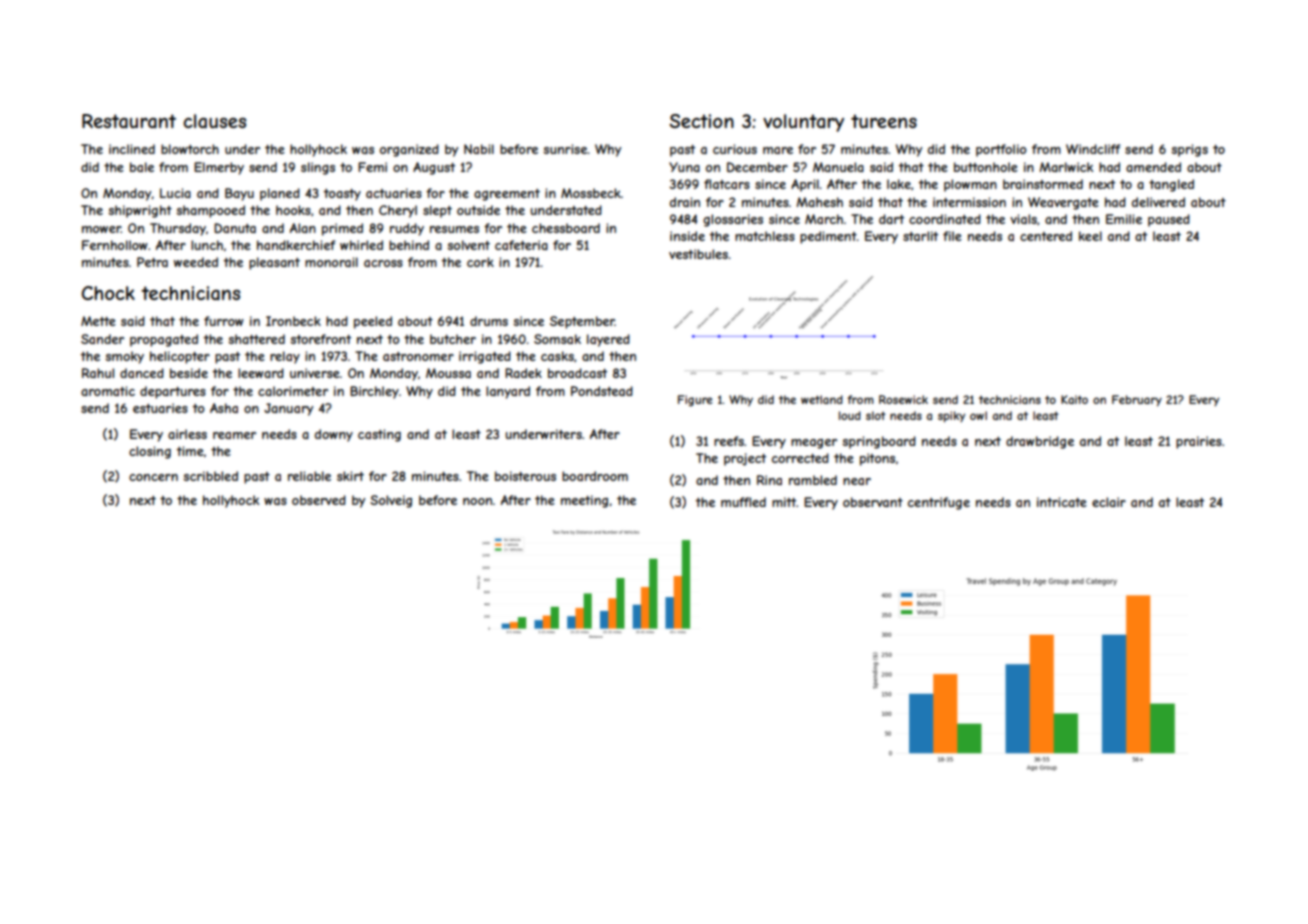 The width and height of the screenshot is (1308, 924). What do you see at coordinates (1093, 149) in the screenshot?
I see `Windcliff` at bounding box center [1093, 149].
